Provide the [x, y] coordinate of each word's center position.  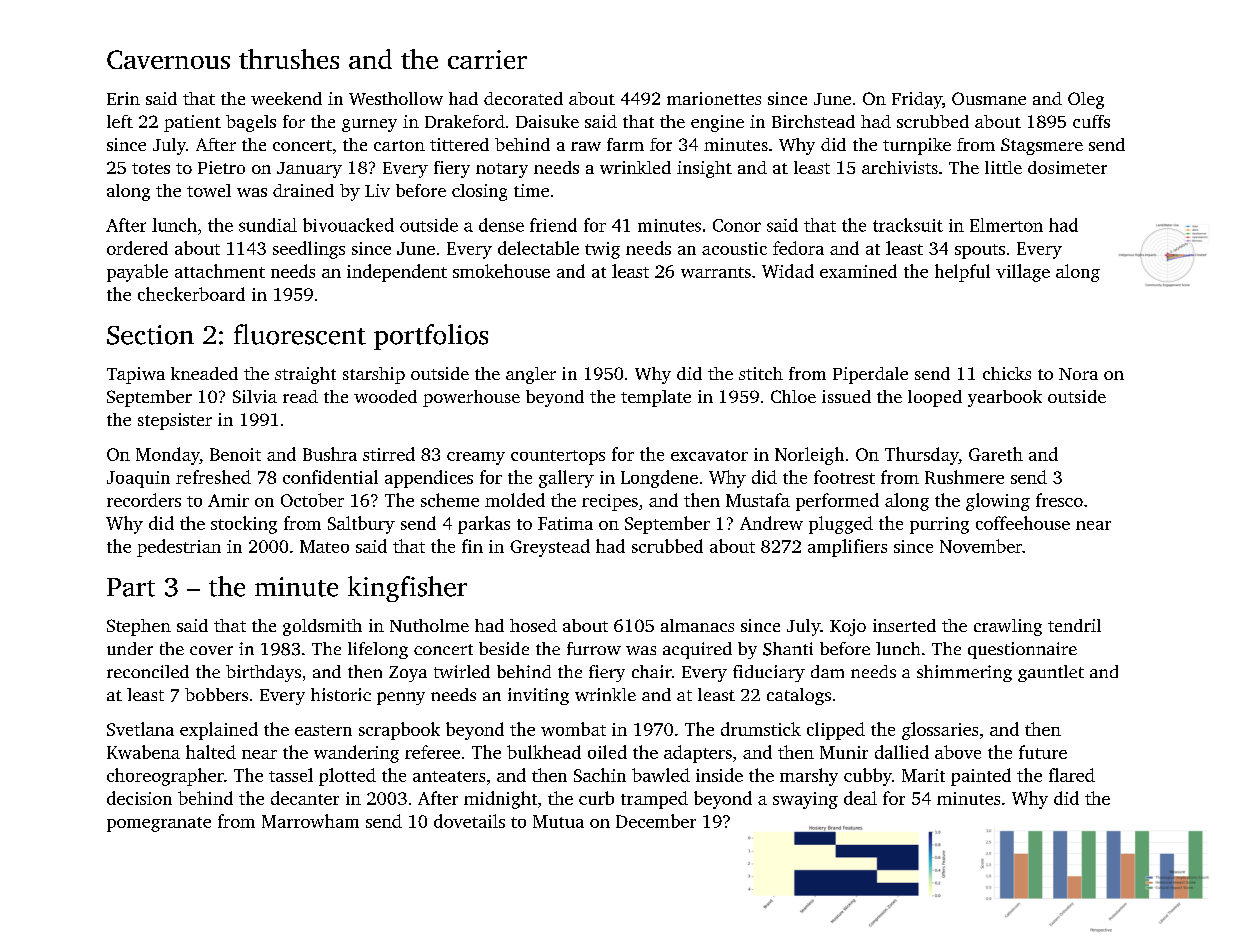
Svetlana [140, 729]
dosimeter [1067, 167]
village [1023, 273]
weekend [286, 98]
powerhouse [471, 398]
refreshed [213, 477]
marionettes [714, 98]
